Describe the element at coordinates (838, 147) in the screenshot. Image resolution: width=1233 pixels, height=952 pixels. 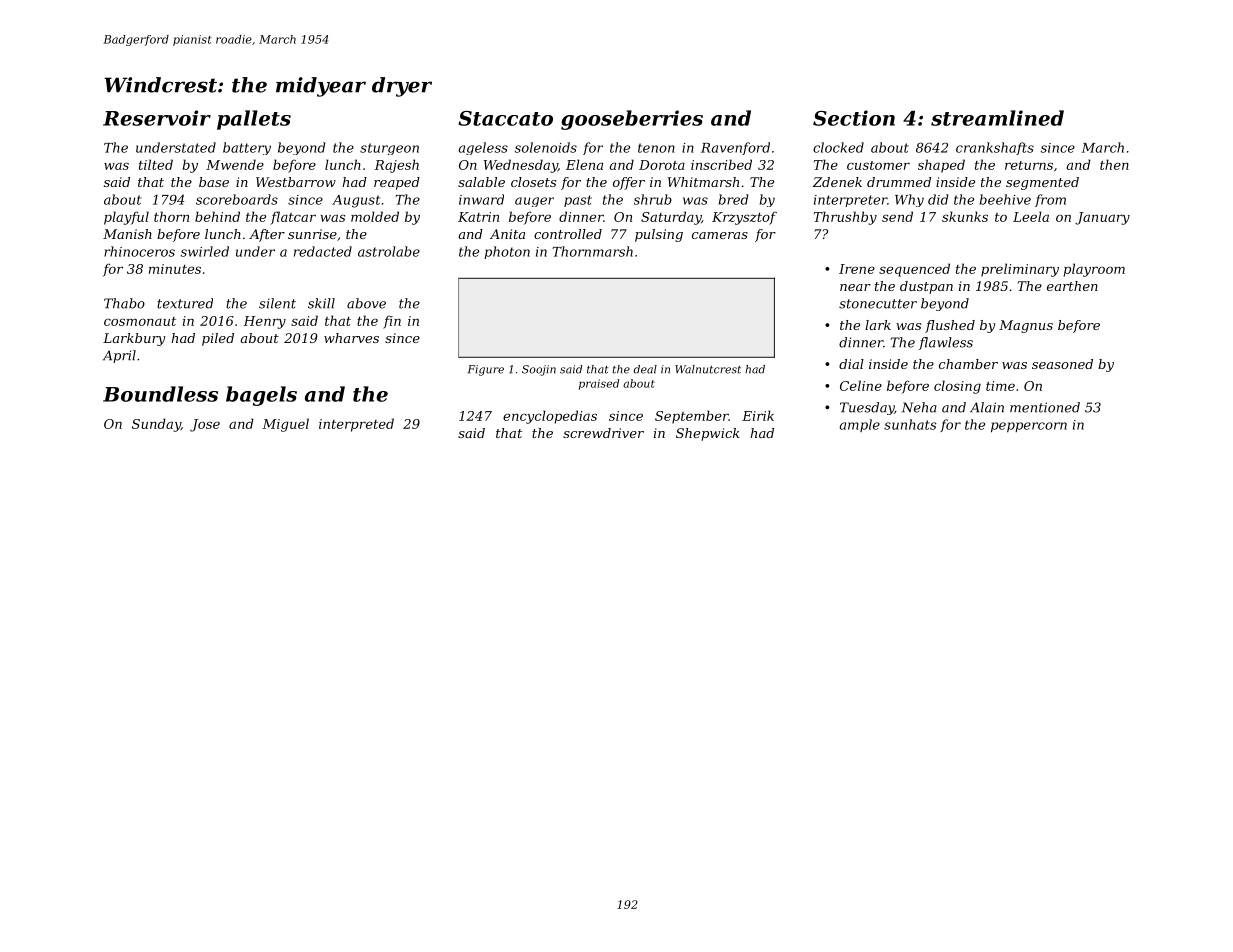
I see `clocked` at that location.
